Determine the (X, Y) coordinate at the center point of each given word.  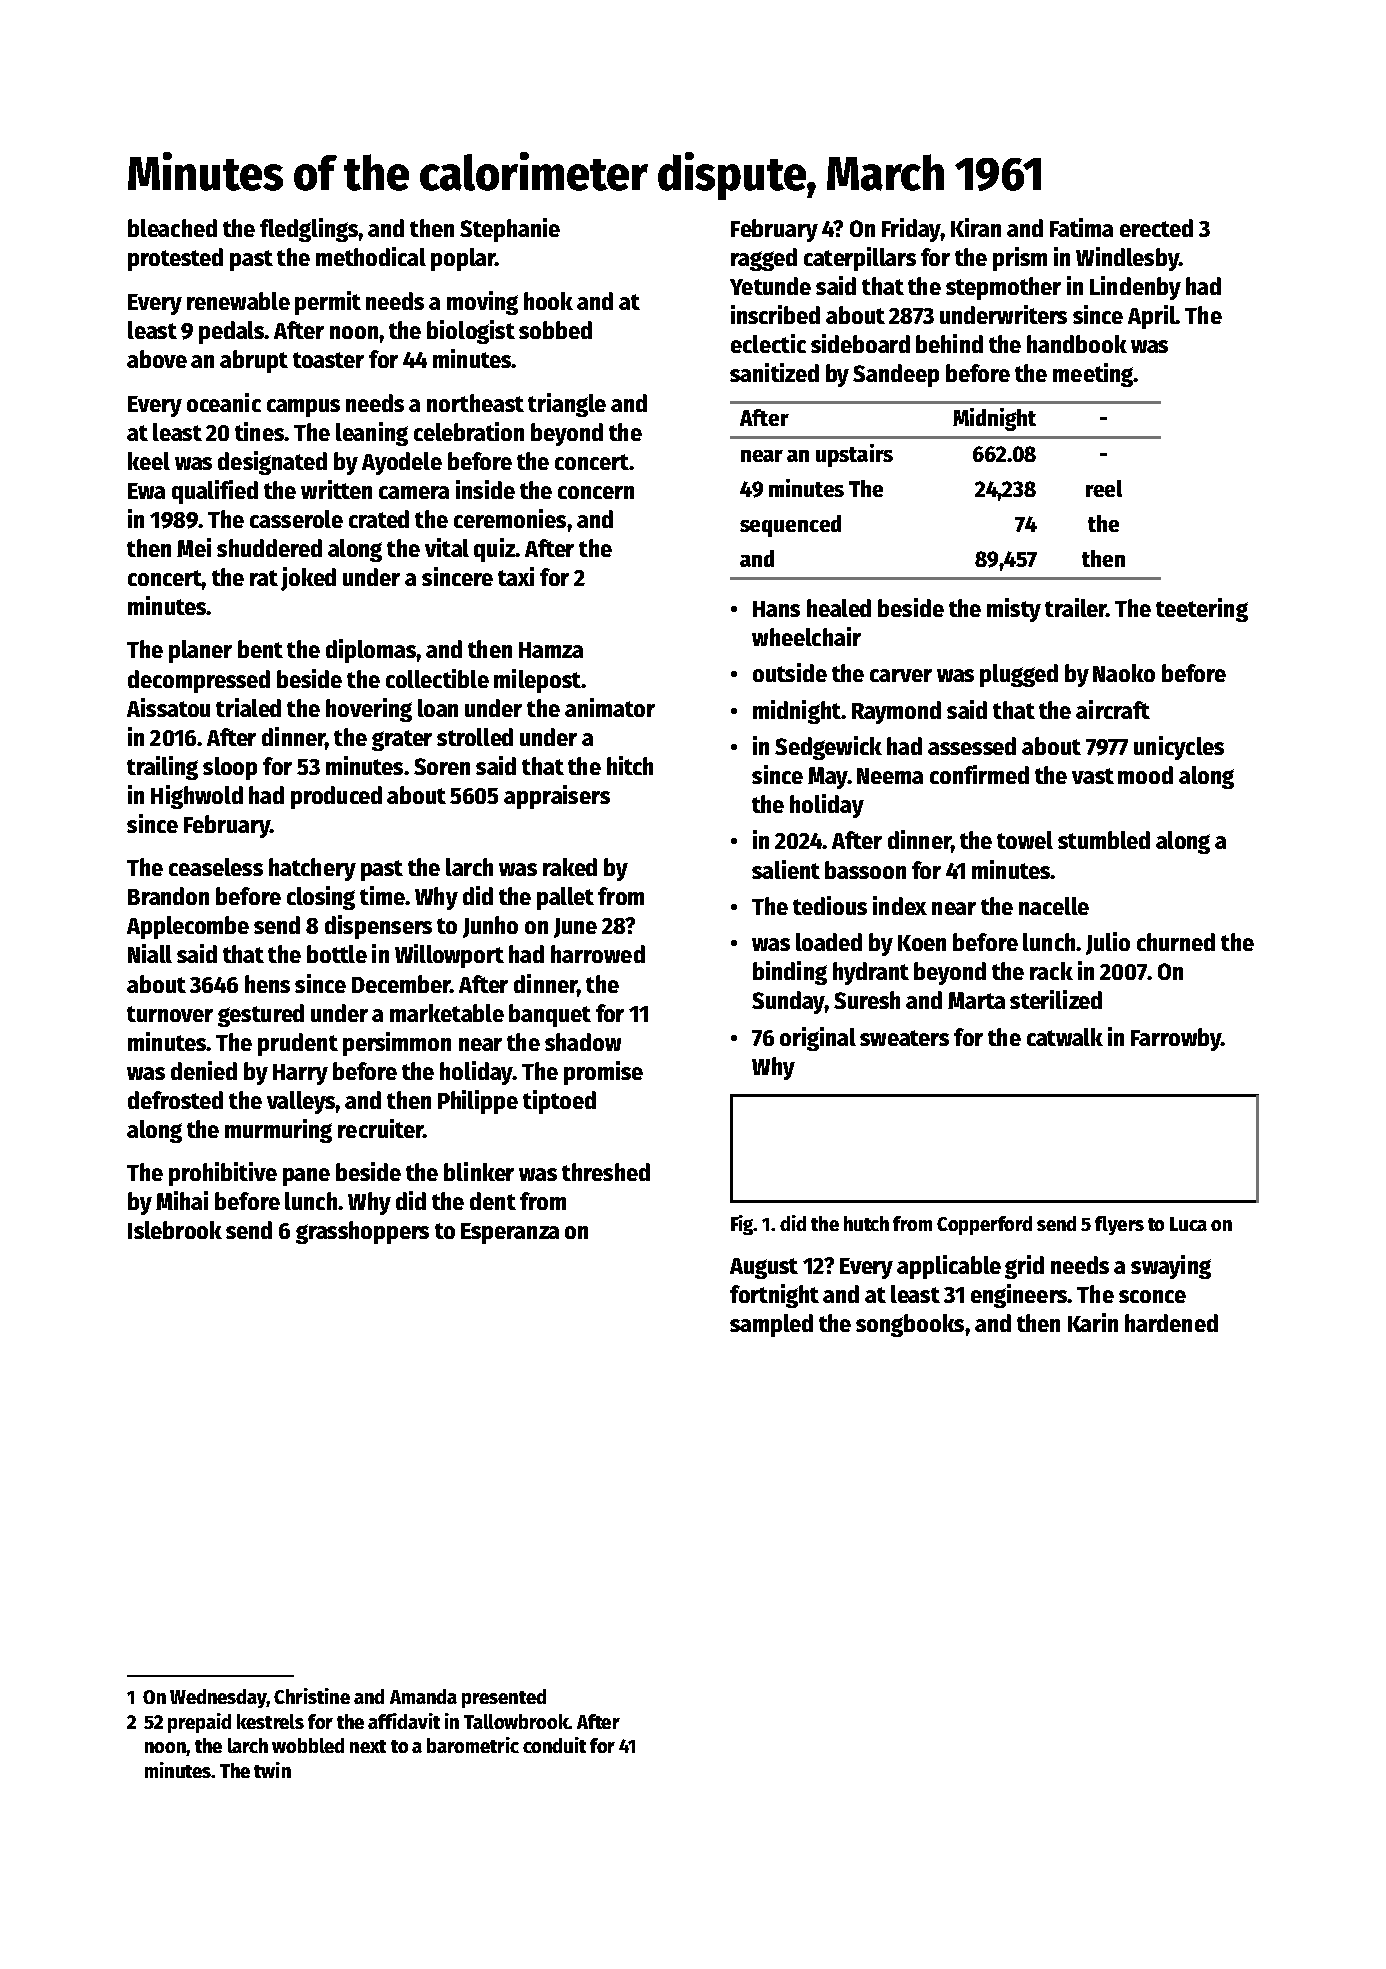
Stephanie (510, 230)
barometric (473, 1745)
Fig (742, 1225)
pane (306, 1177)
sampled (771, 1325)
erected (1156, 228)
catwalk (1065, 1037)
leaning (372, 434)
